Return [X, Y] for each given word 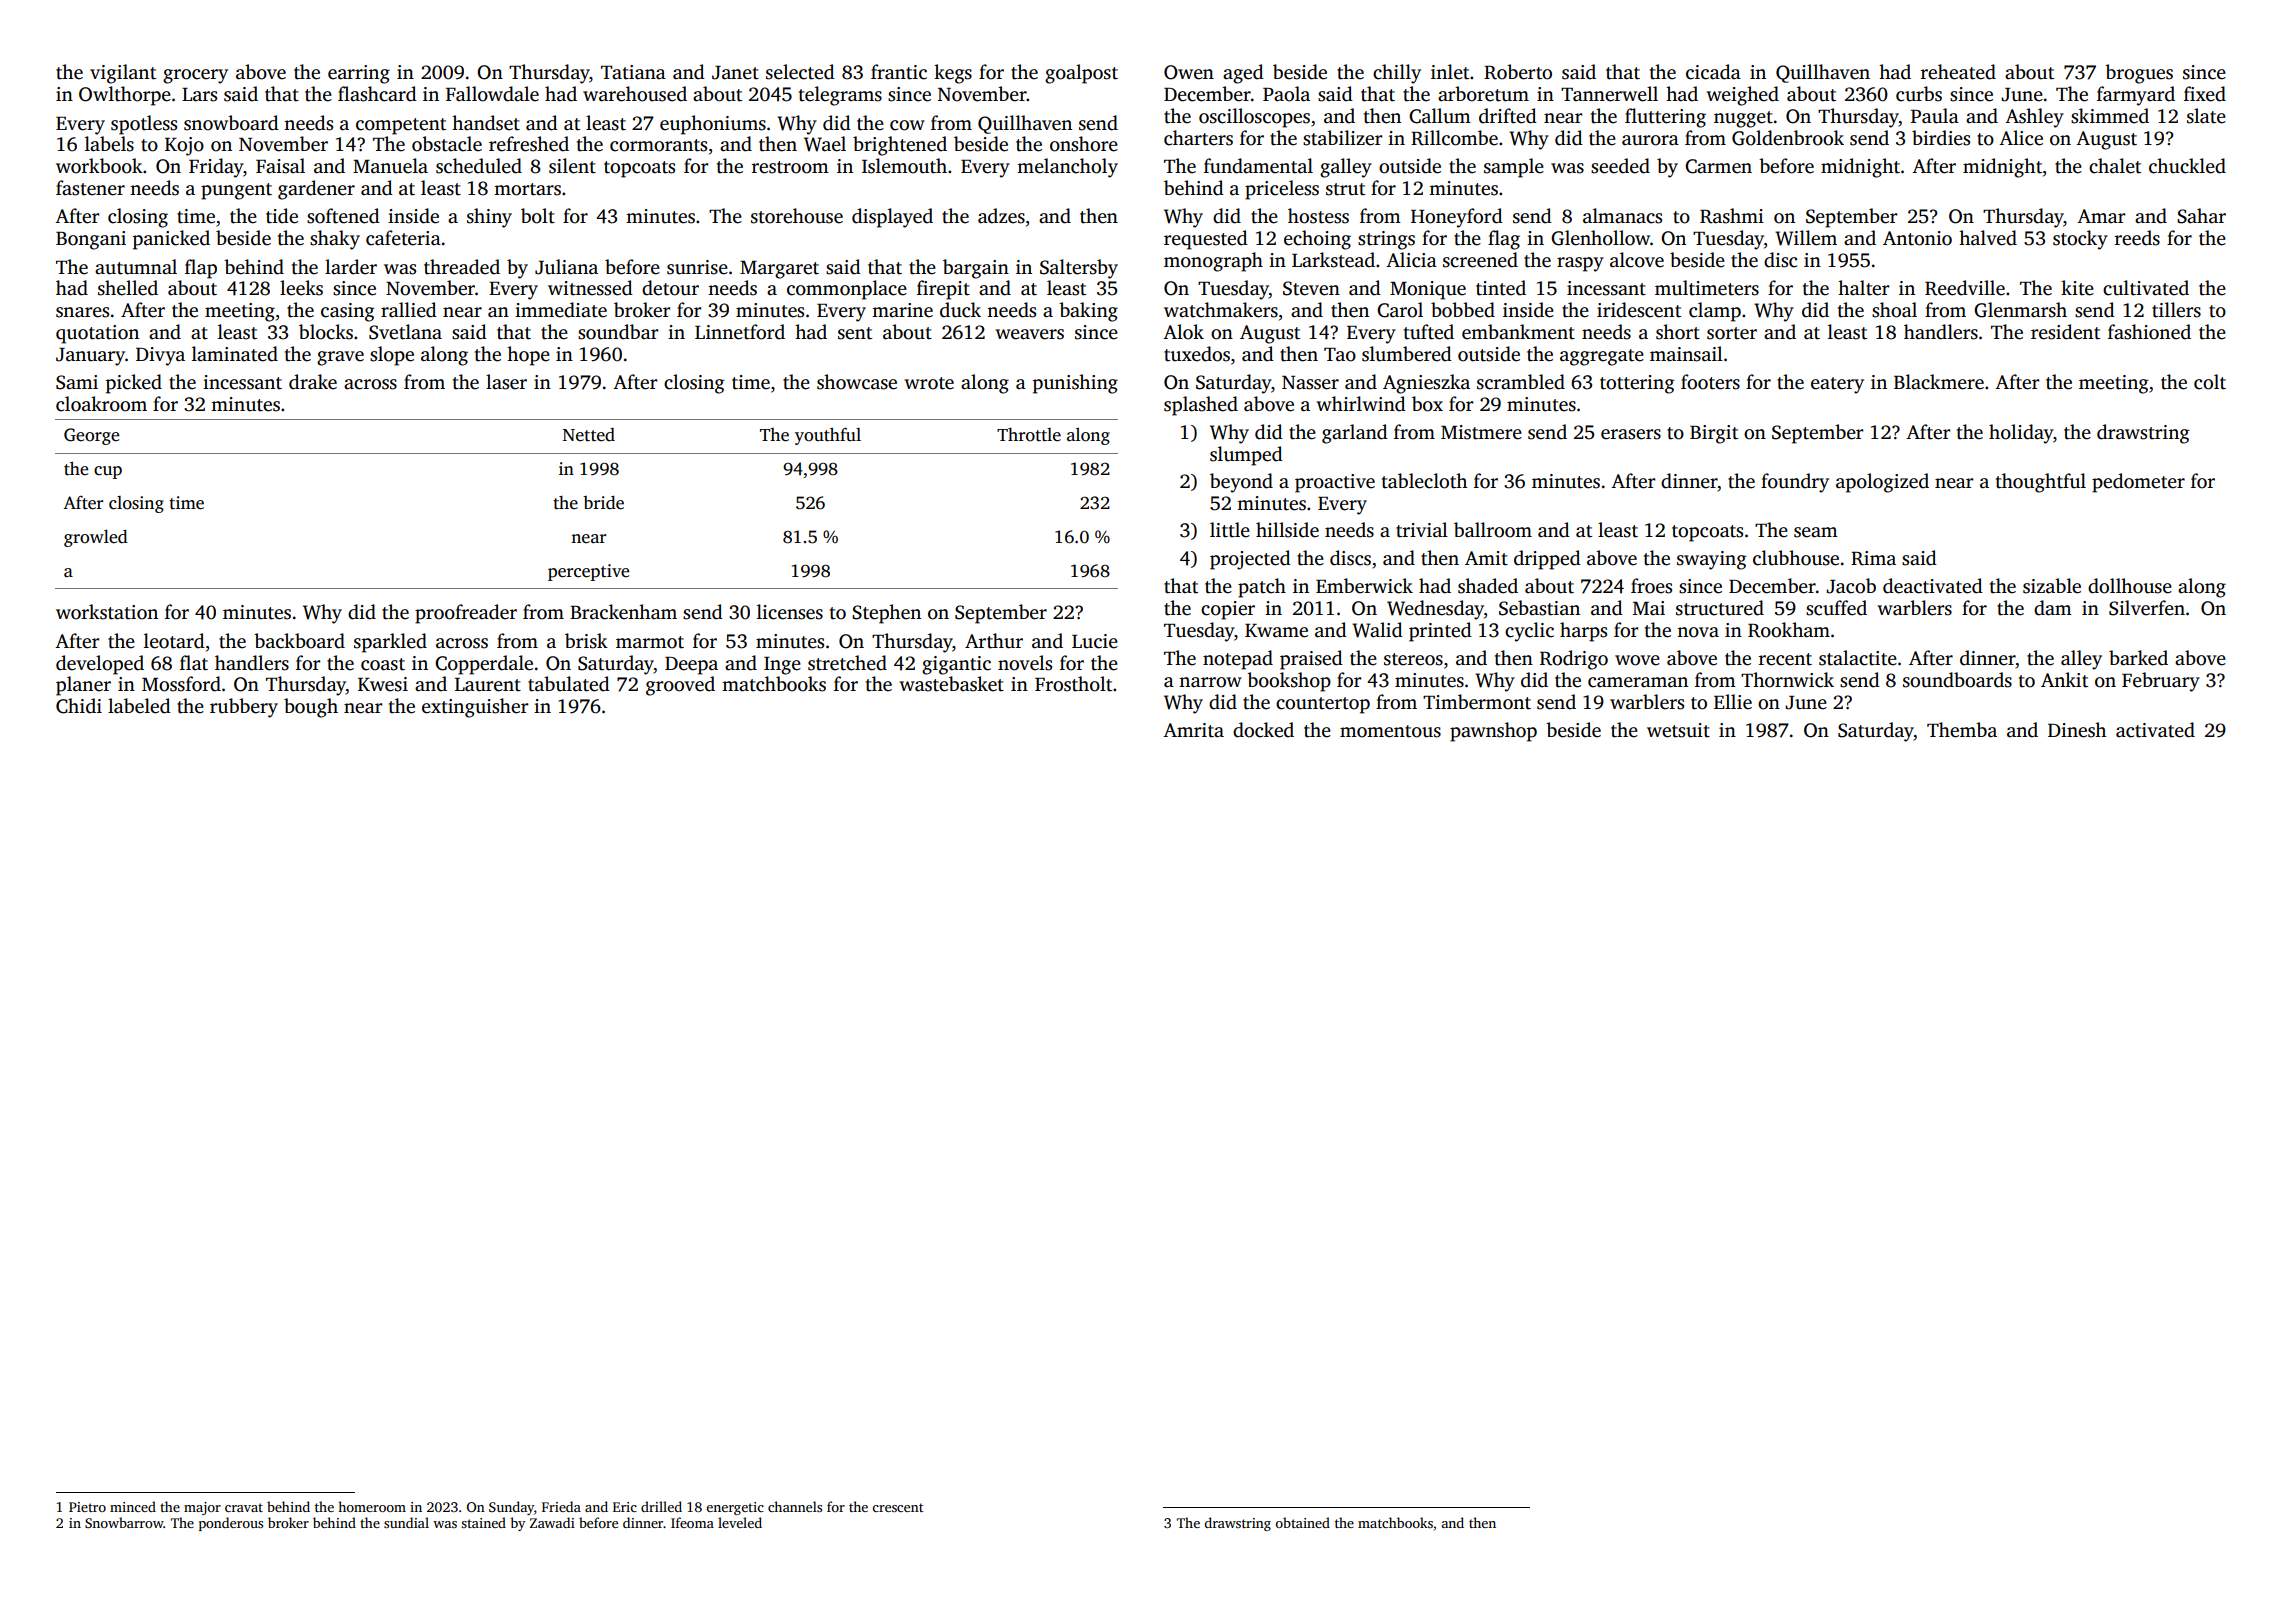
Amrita [1193, 730]
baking [1088, 312]
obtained [1302, 1522]
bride [603, 502]
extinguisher [475, 708]
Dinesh [2077, 730]
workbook [99, 166]
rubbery [244, 708]
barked [2138, 658]
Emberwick [1364, 586]
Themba [1962, 730]
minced [133, 1506]
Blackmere [1939, 382]
